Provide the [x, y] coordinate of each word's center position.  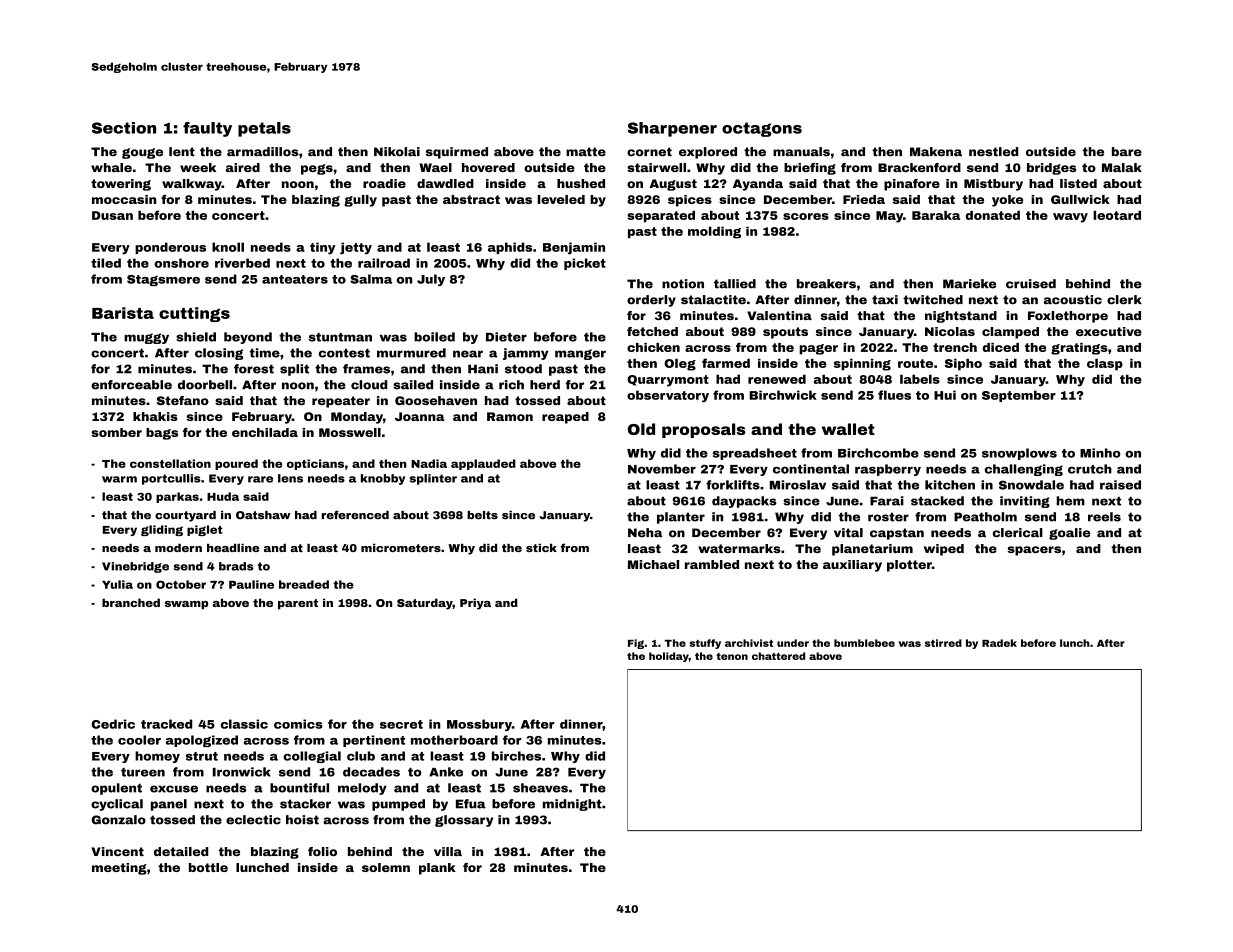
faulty [207, 129]
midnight [572, 805]
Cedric [113, 724]
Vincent [117, 851]
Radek [999, 643]
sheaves [540, 788]
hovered [488, 167]
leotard [1117, 215]
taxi [885, 300]
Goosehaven [436, 400]
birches [516, 756]
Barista [123, 313]
